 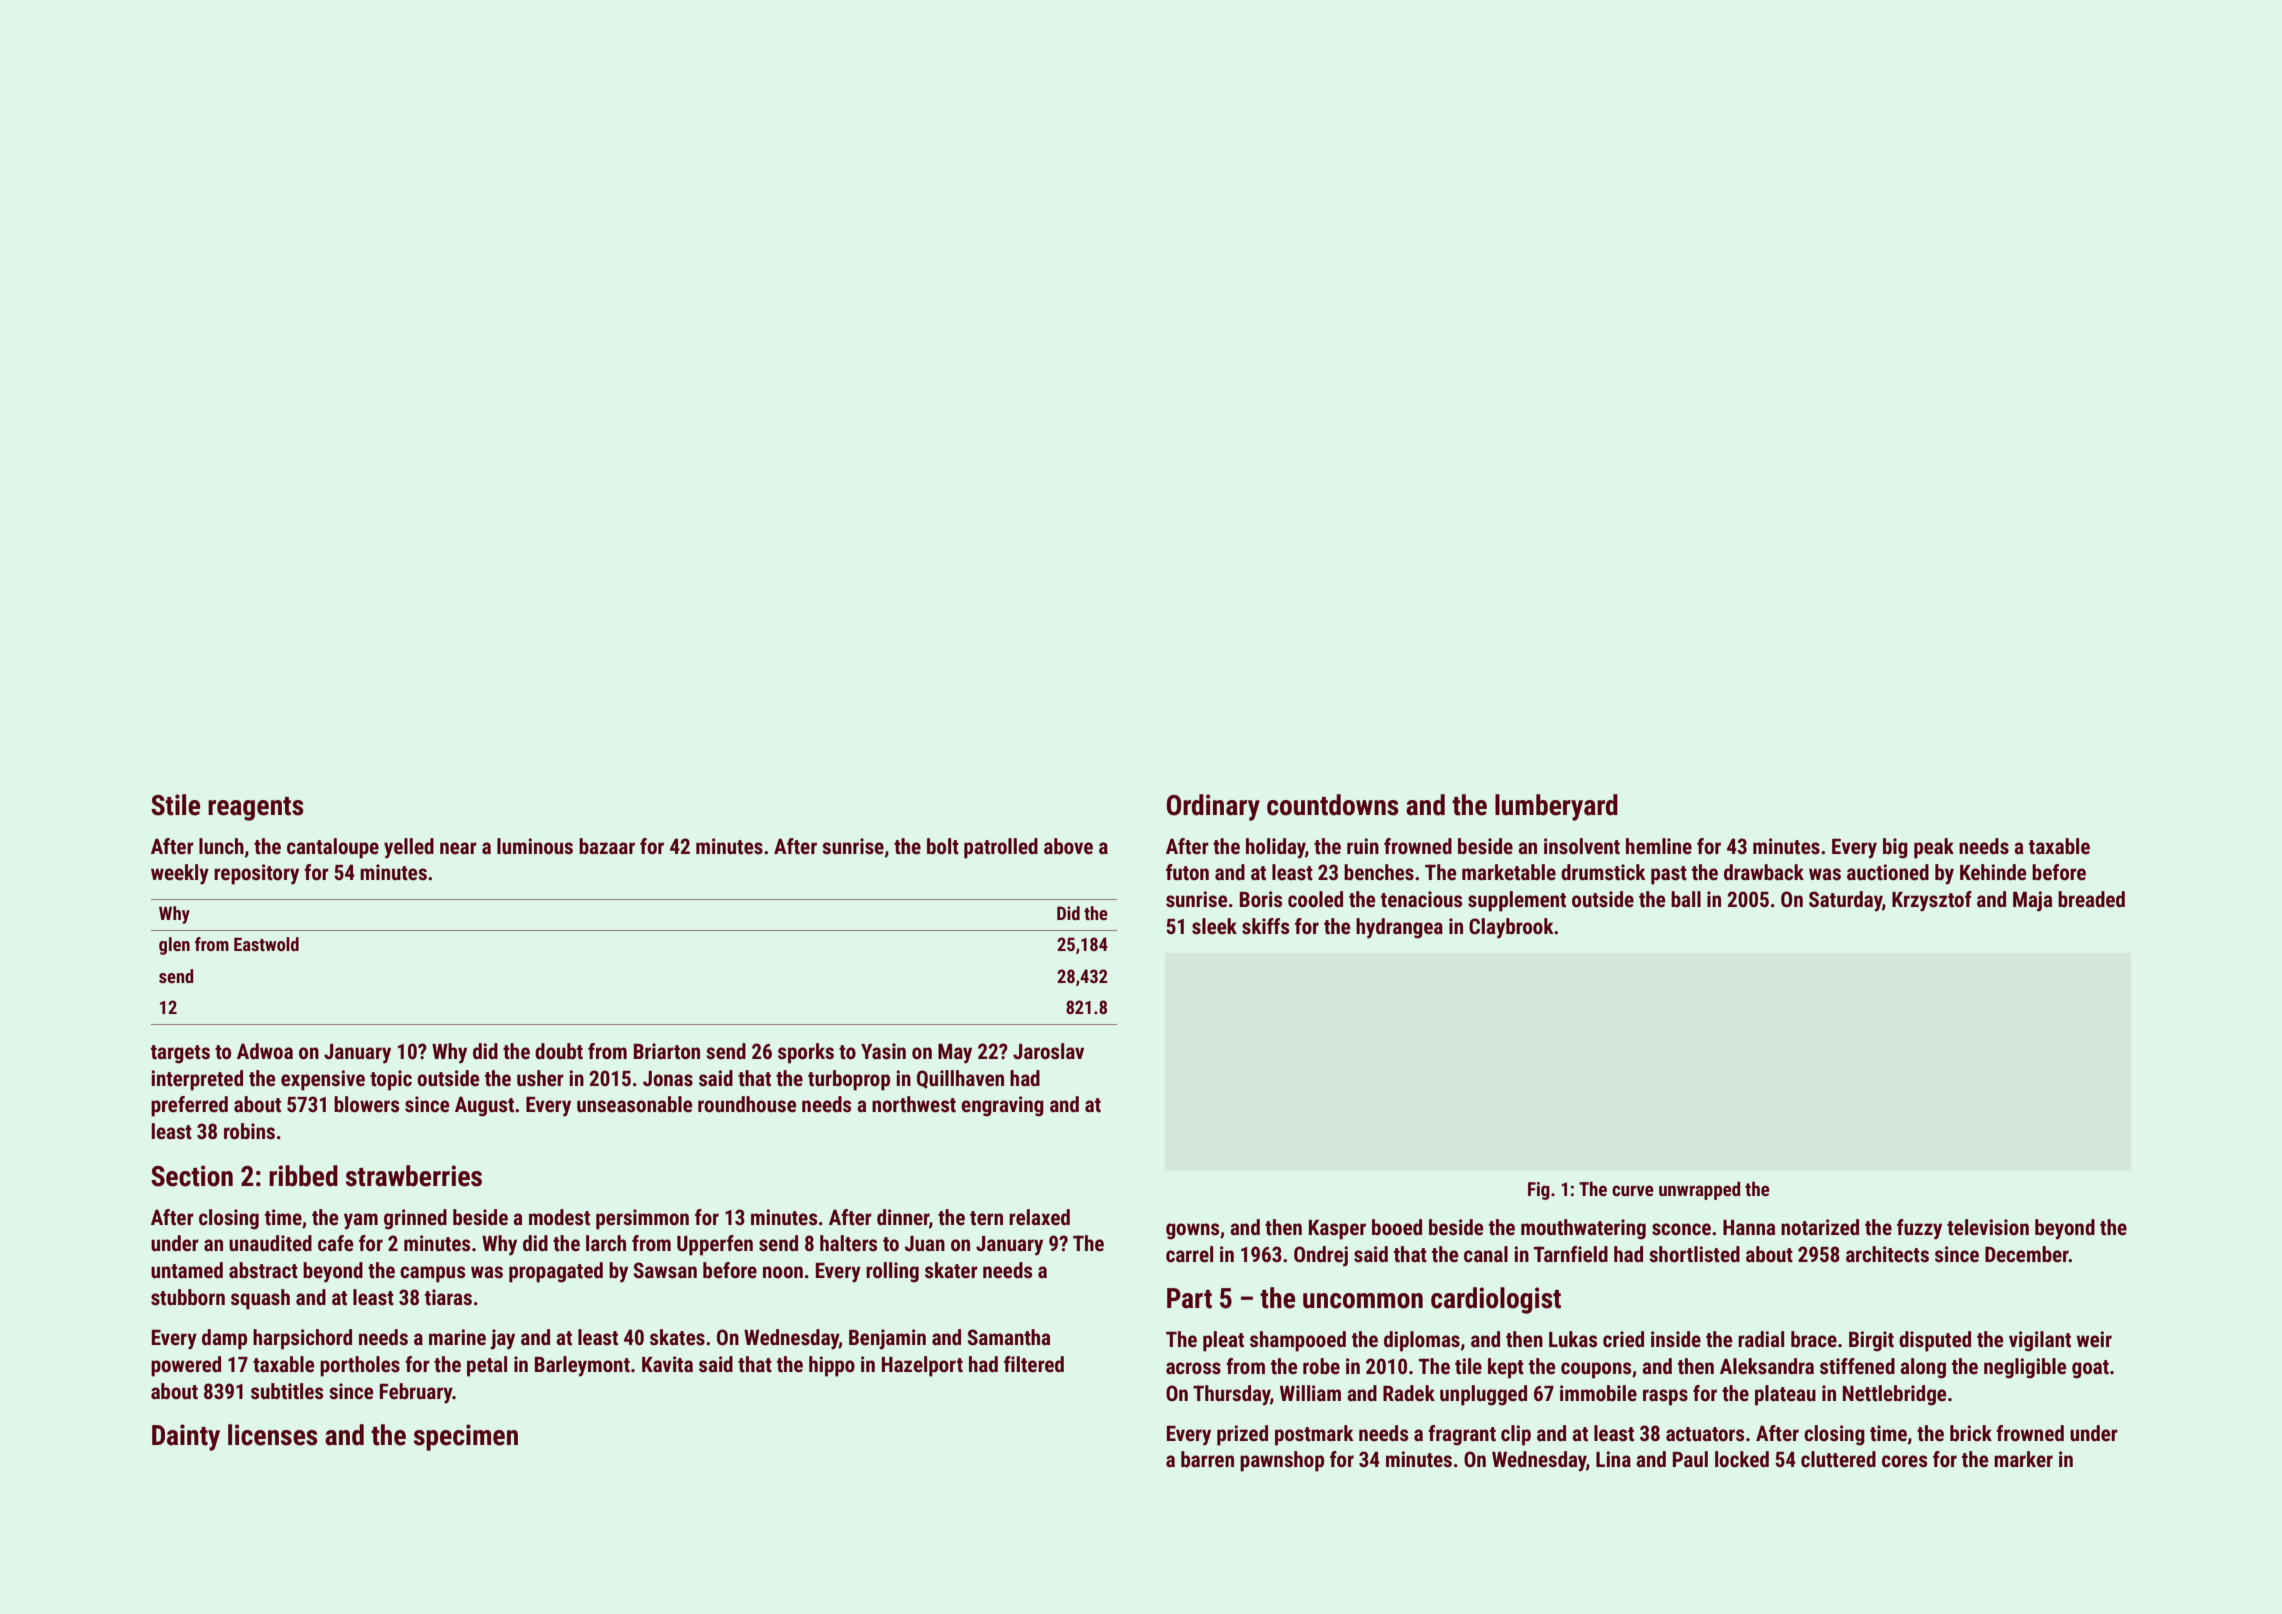 What do you see at coordinates (1932, 901) in the screenshot?
I see `Krzysztof` at bounding box center [1932, 901].
